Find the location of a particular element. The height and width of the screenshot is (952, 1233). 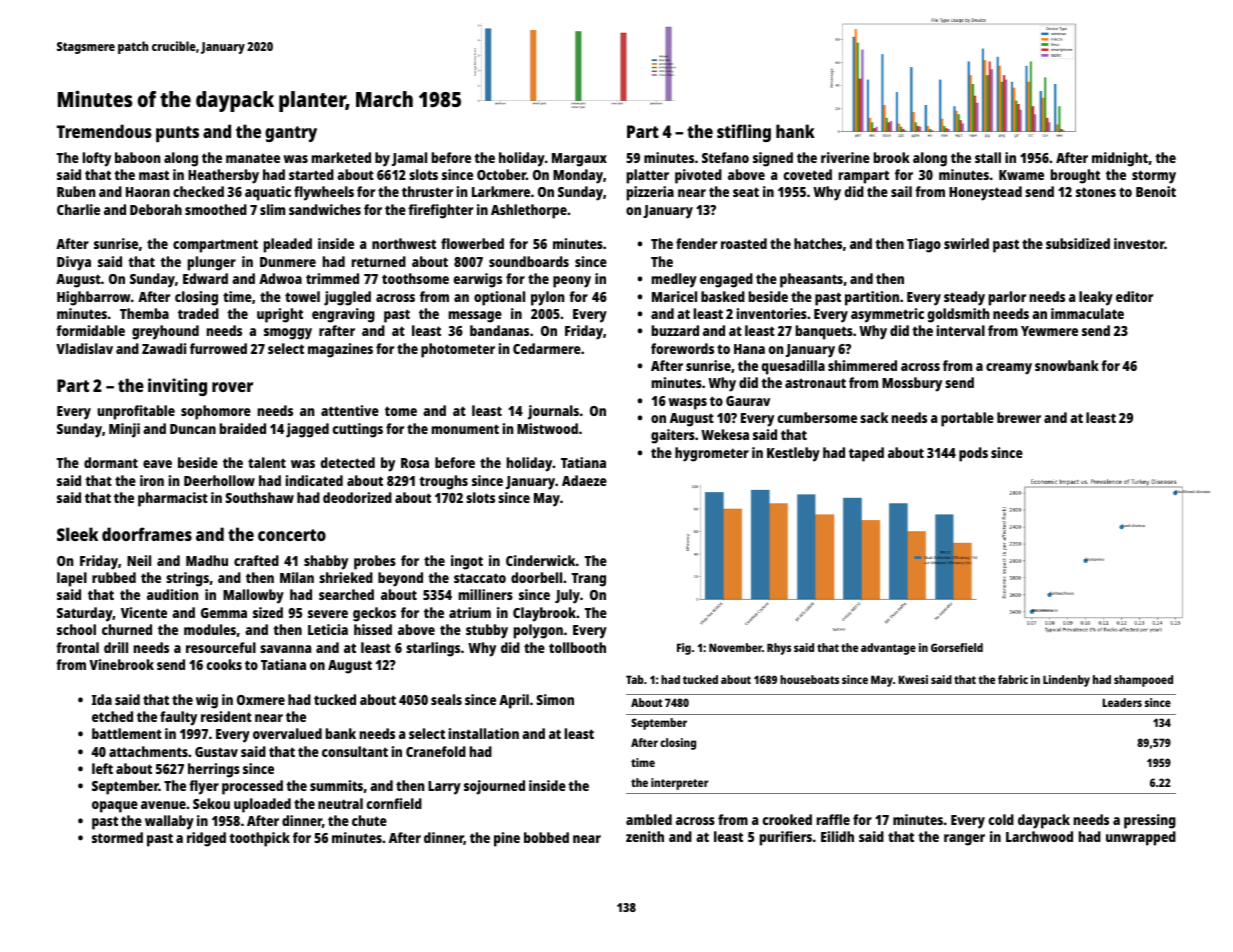

midnight is located at coordinates (1120, 159).
